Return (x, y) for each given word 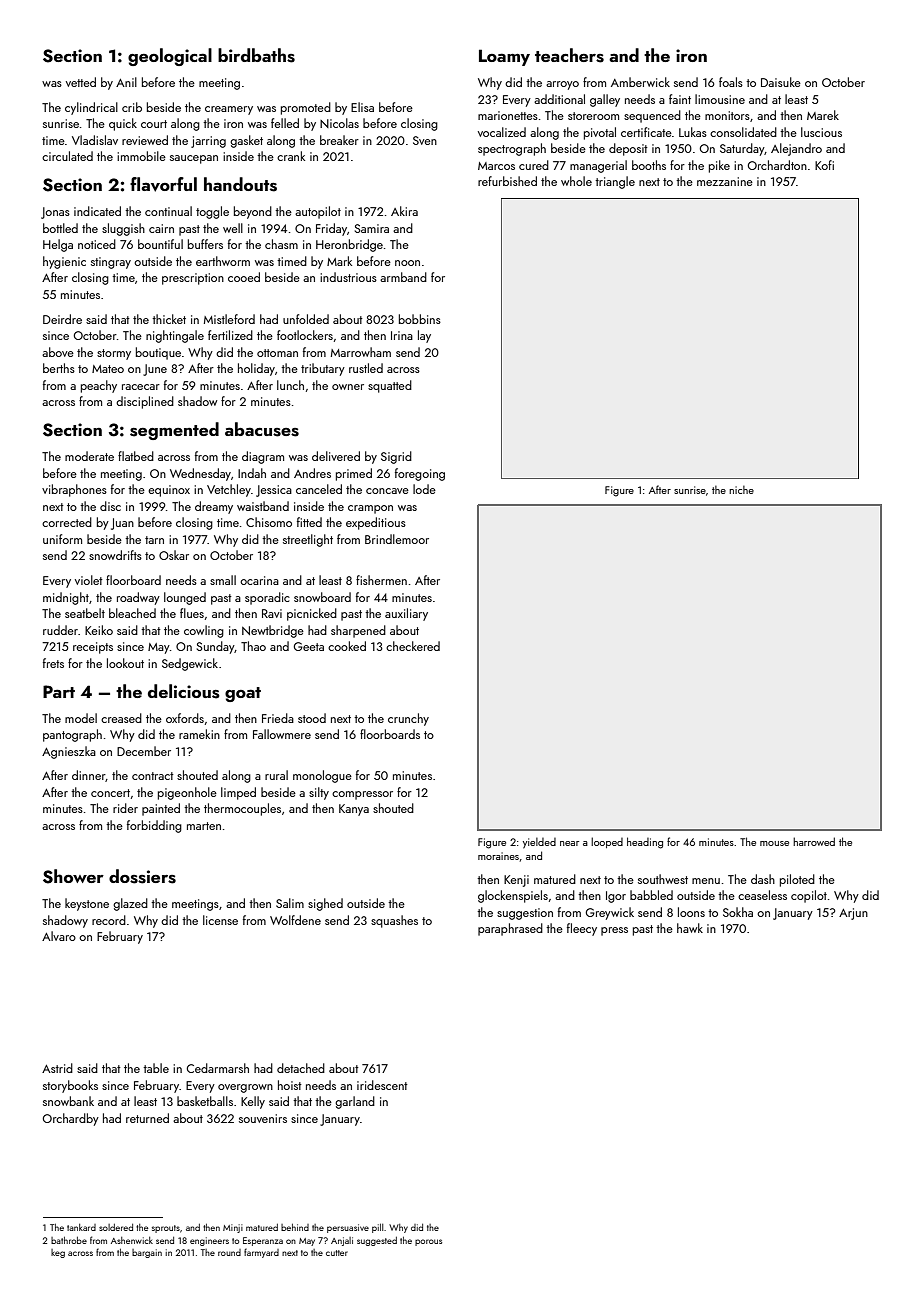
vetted (81, 82)
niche (741, 490)
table (156, 1068)
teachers (569, 55)
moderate (89, 456)
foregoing (420, 474)
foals (731, 82)
